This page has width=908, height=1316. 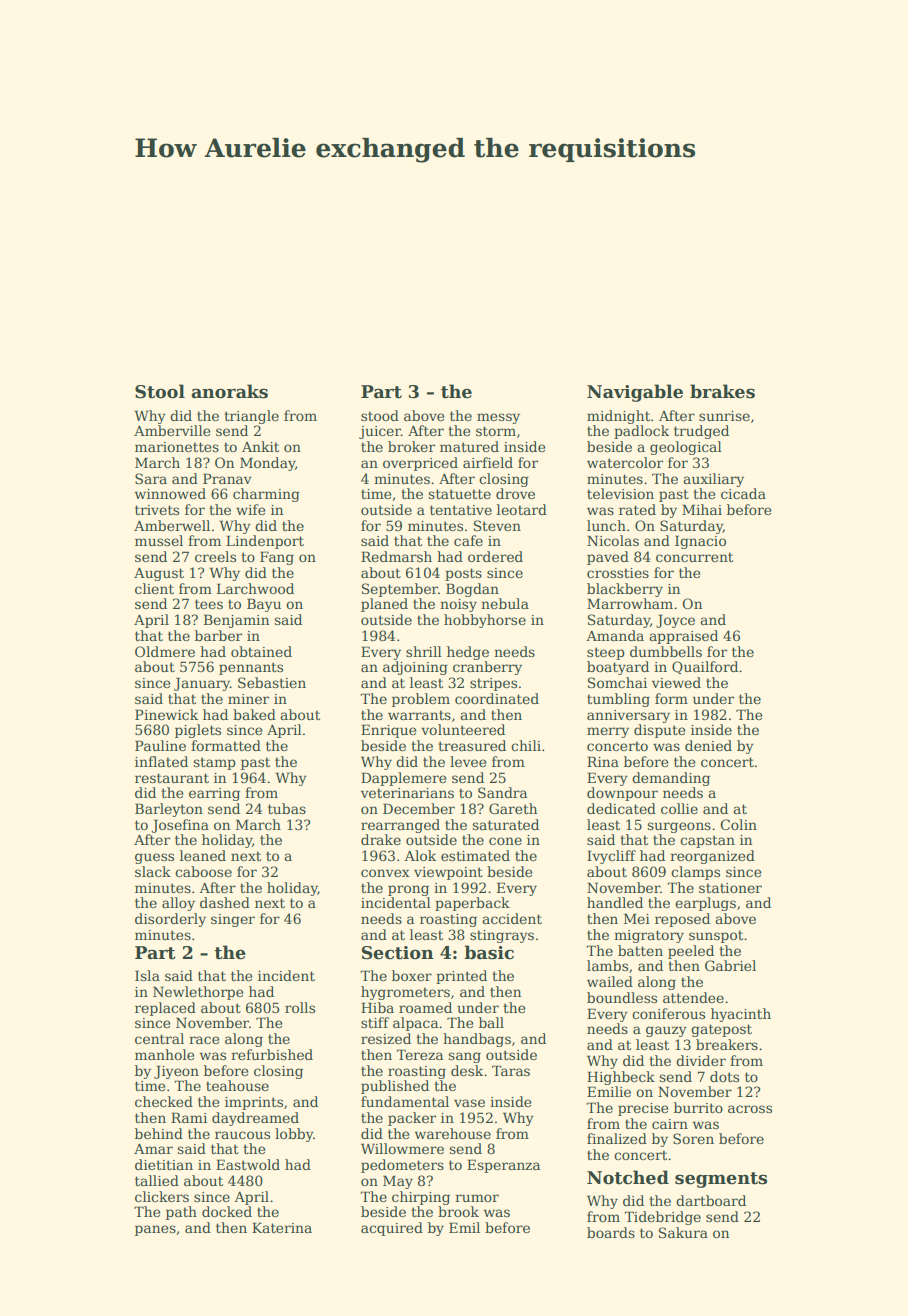 What do you see at coordinates (722, 391) in the page?
I see `brakes` at bounding box center [722, 391].
